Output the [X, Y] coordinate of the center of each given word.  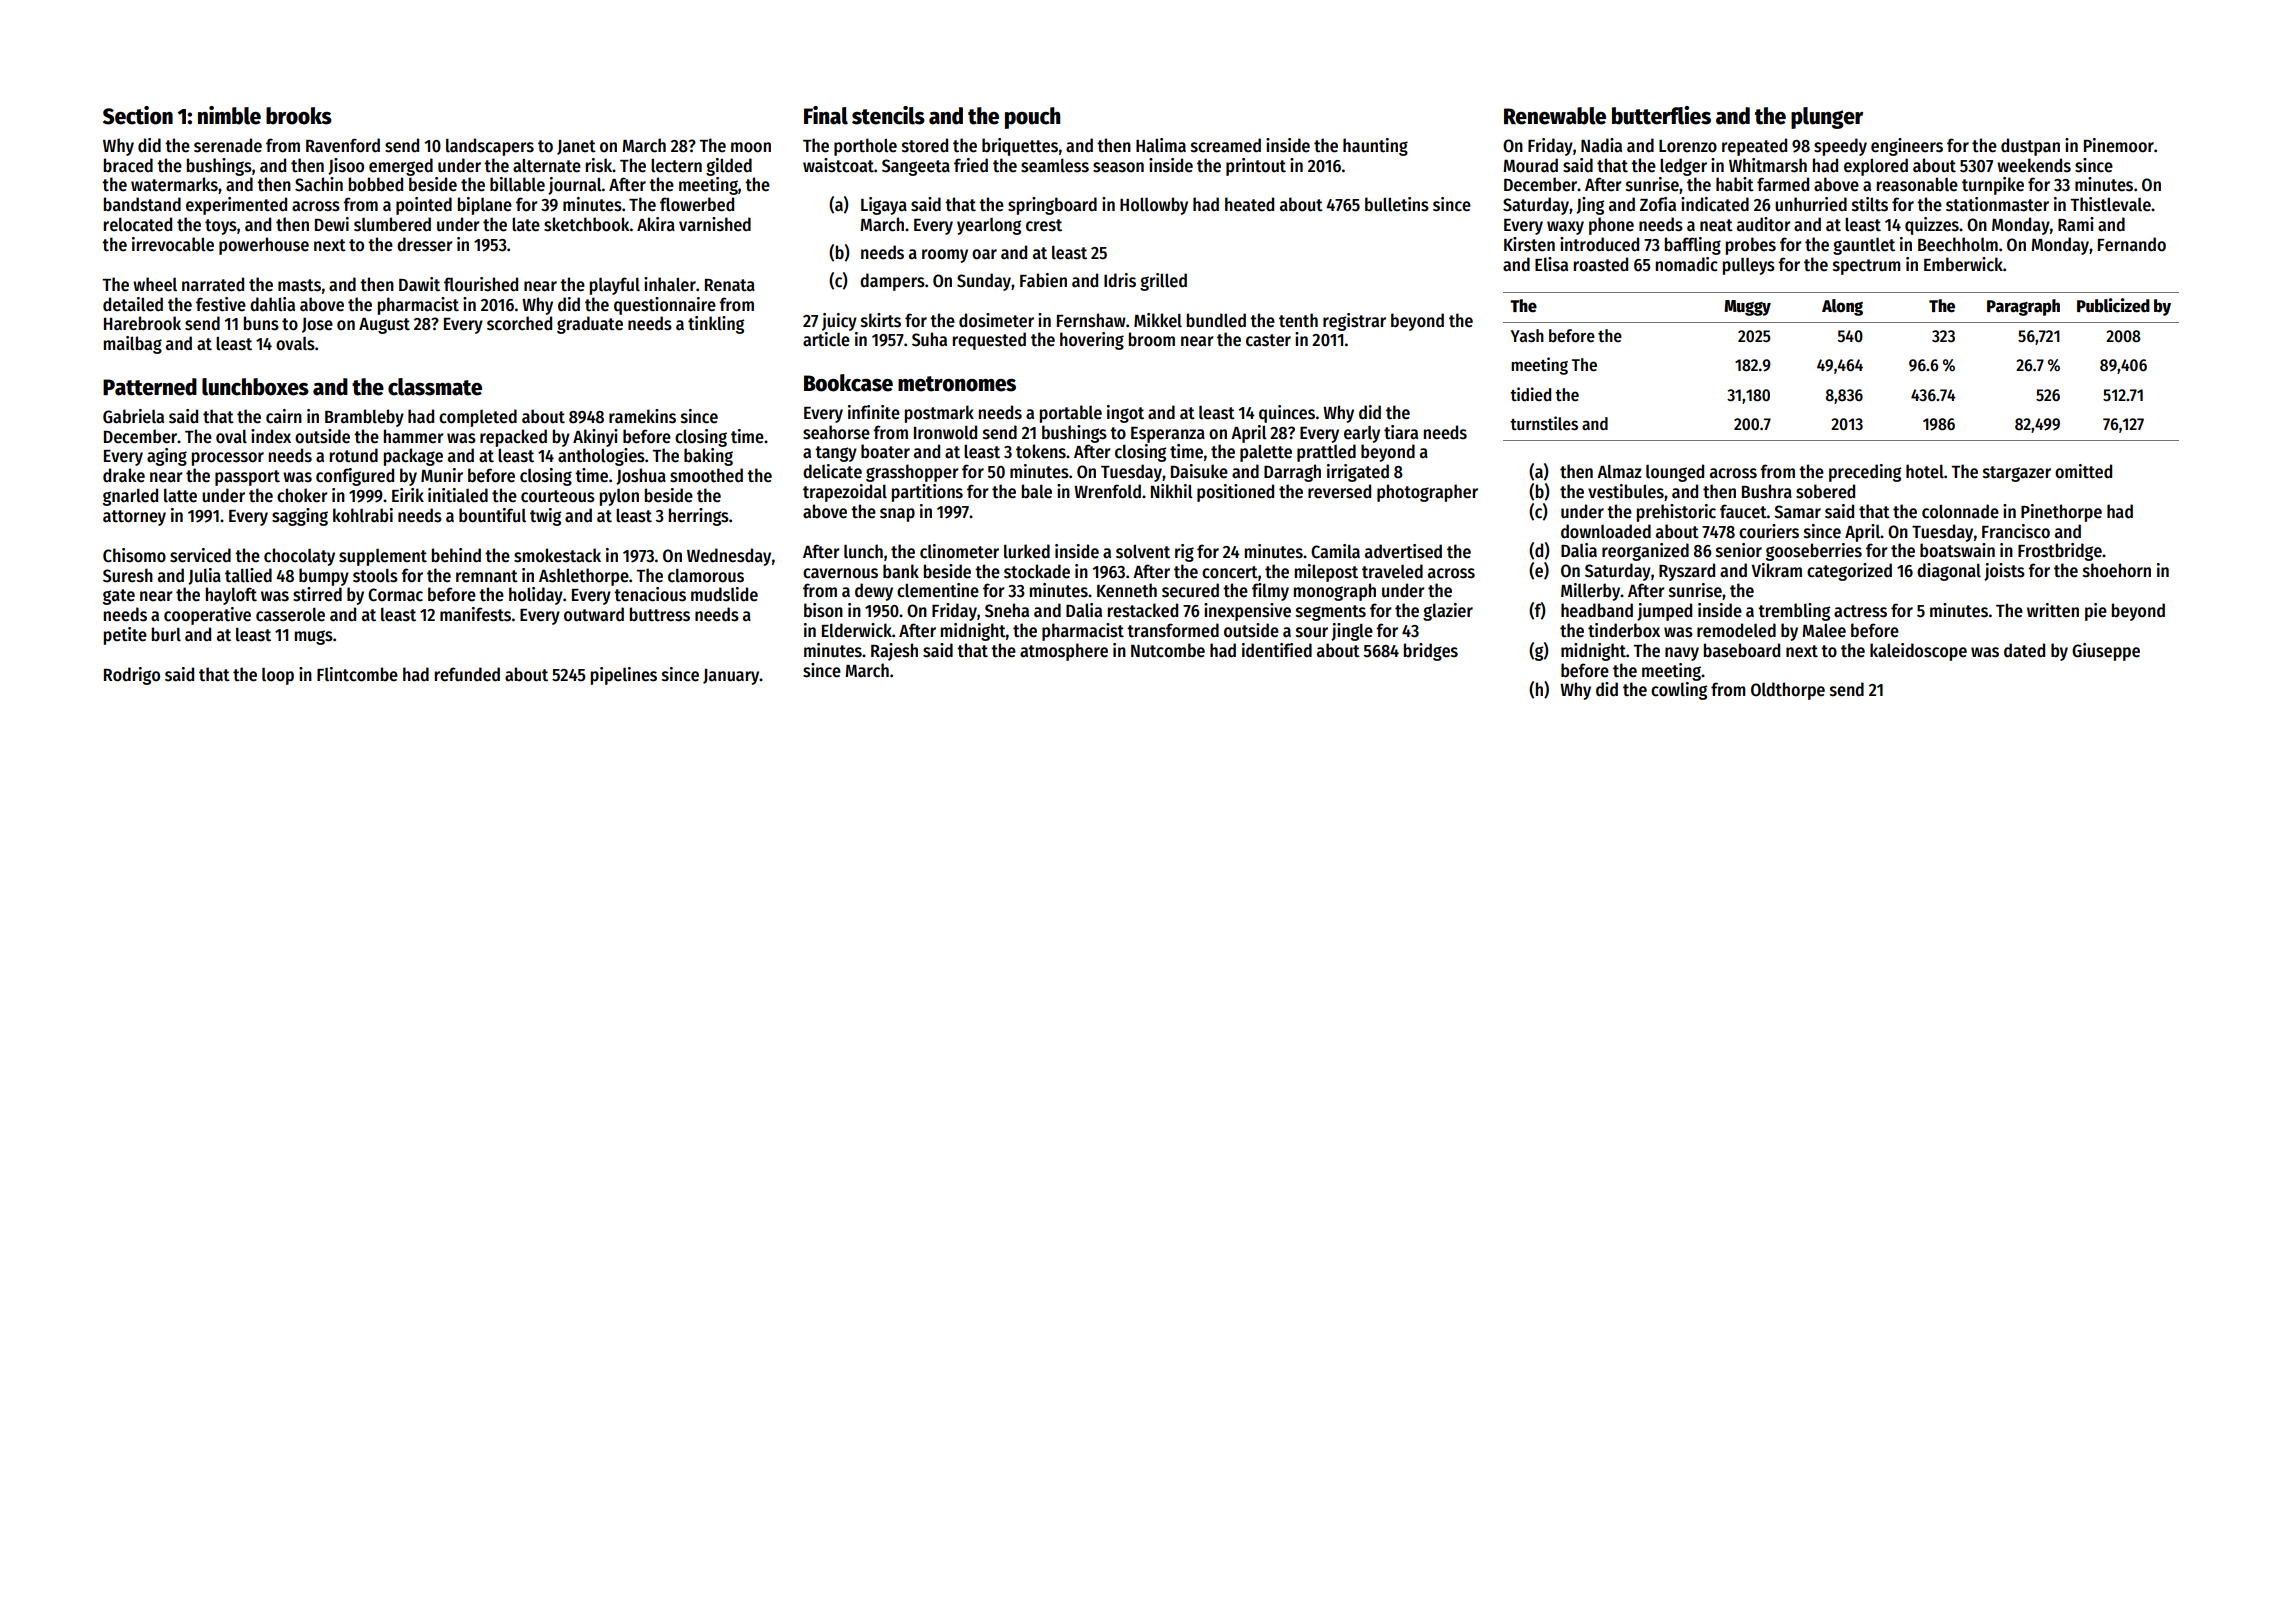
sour [1312, 632]
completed [478, 418]
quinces [1287, 414]
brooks [299, 116]
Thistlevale [2110, 204]
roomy [945, 256]
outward [594, 614]
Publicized [2113, 305]
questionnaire [665, 306]
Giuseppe [2106, 652]
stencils [888, 115]
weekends [2034, 165]
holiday [536, 596]
